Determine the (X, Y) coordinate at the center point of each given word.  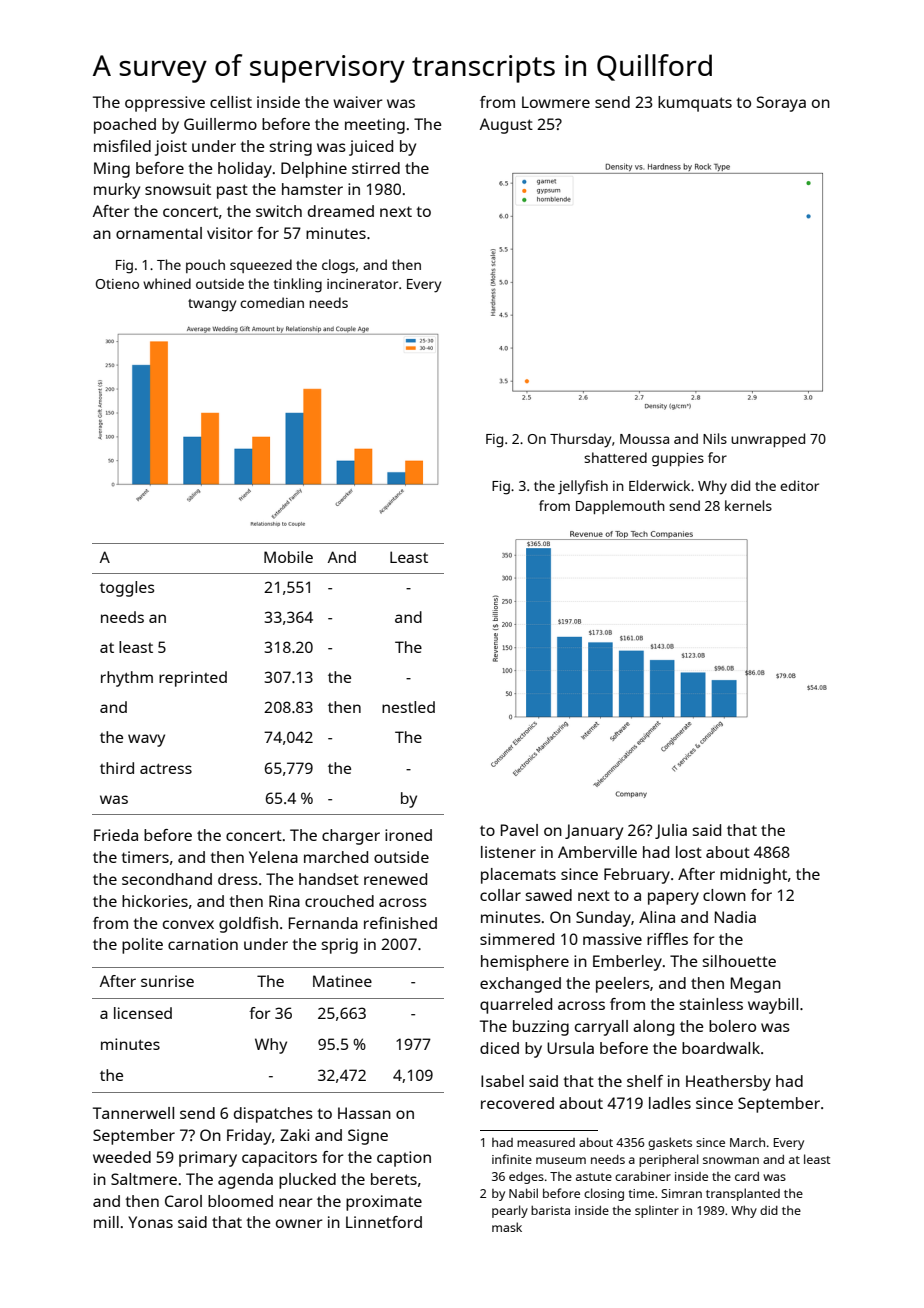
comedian (272, 302)
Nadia (735, 917)
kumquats (695, 104)
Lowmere (556, 102)
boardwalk (721, 1048)
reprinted (193, 679)
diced (499, 1048)
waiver (358, 102)
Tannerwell (133, 1113)
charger (351, 837)
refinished (400, 923)
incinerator (362, 284)
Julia (671, 831)
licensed (143, 1013)
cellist (231, 102)
